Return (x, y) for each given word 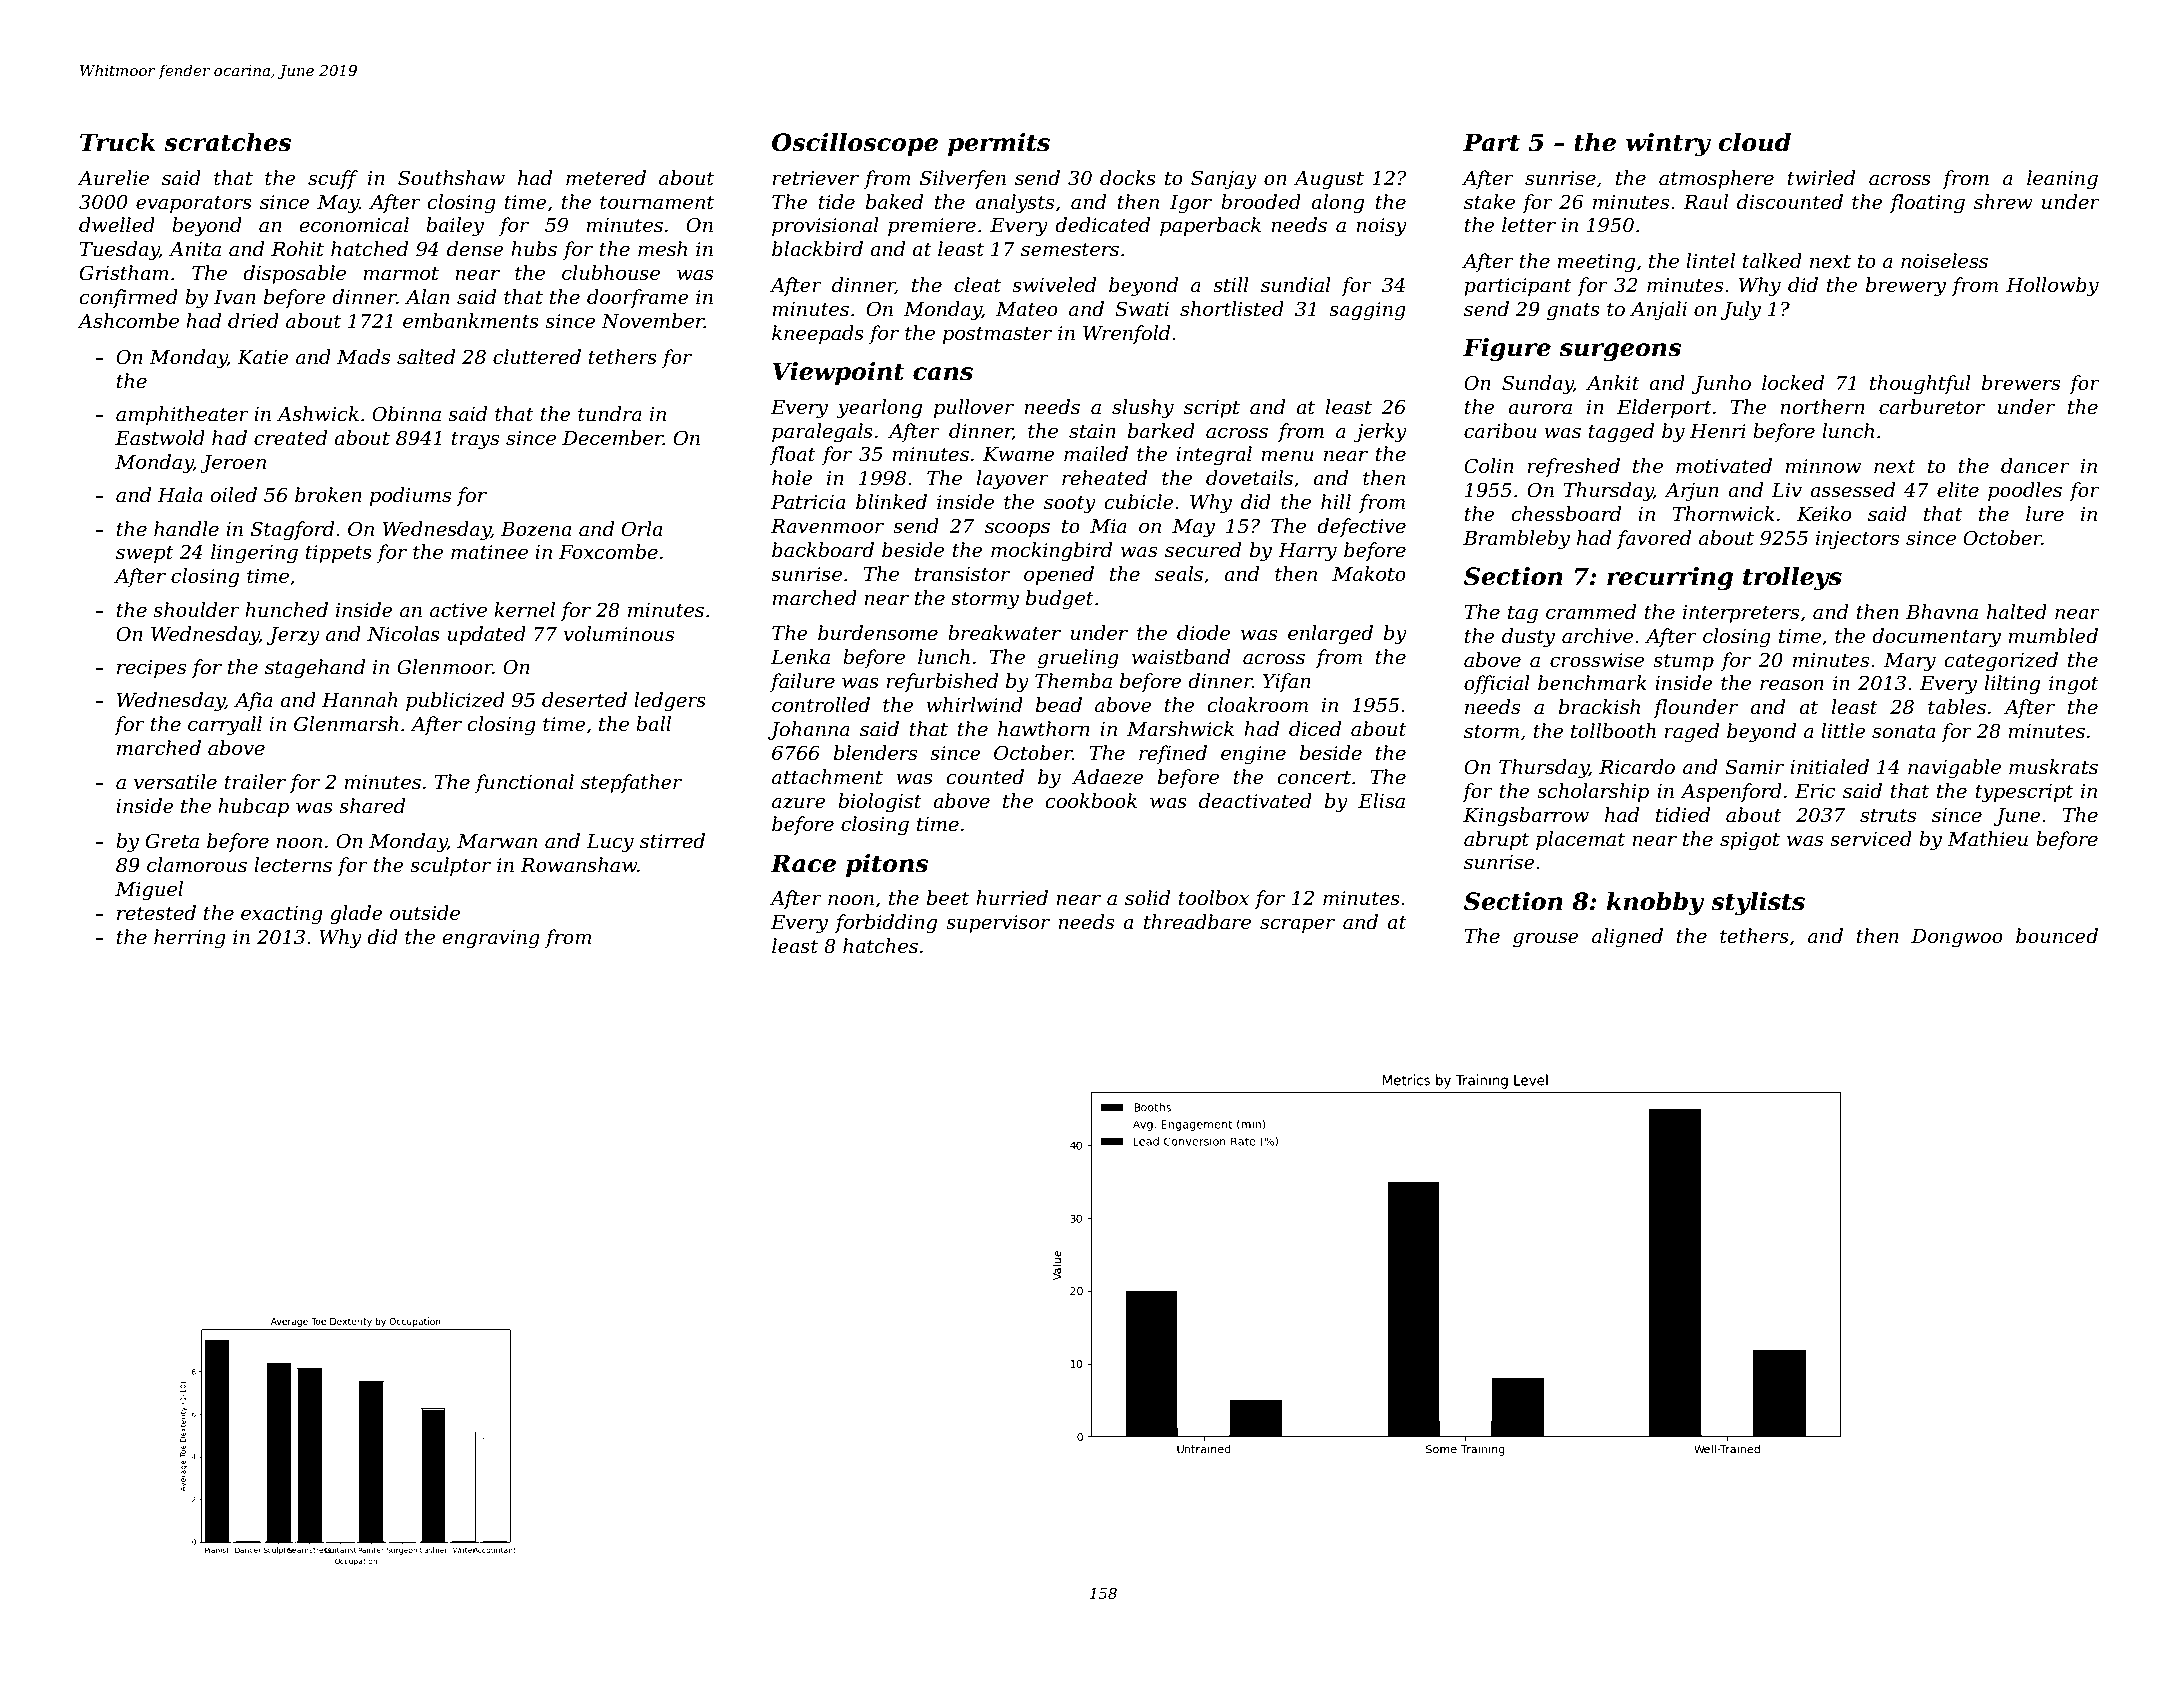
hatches (880, 946)
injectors (1857, 540)
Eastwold (160, 438)
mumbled (2053, 636)
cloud (1754, 142)
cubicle (1139, 502)
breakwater (1004, 633)
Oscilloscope (855, 144)
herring (190, 939)
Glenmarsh (346, 724)
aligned (1627, 938)
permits (999, 144)
